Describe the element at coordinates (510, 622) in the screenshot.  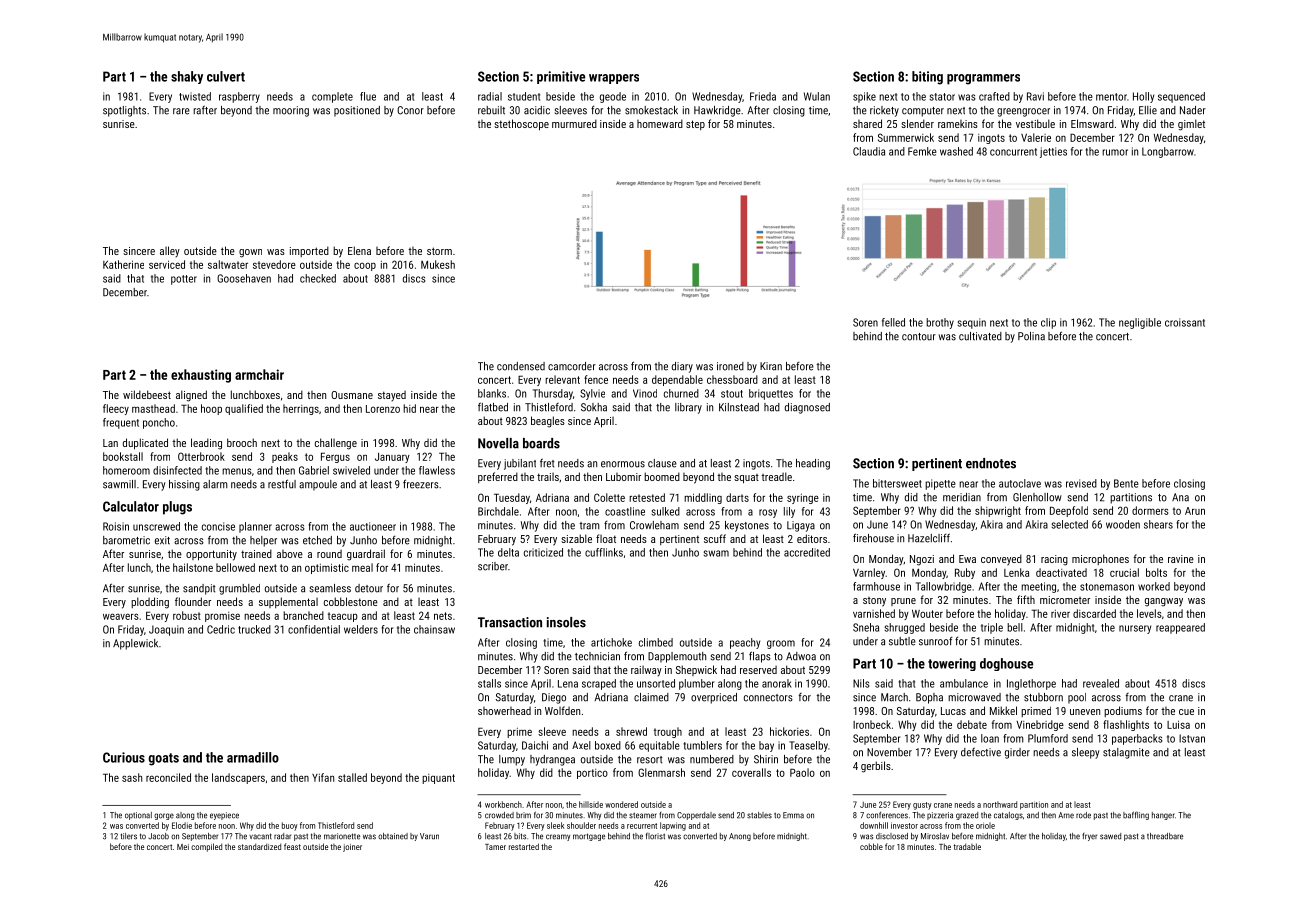
I see `Transaction` at that location.
